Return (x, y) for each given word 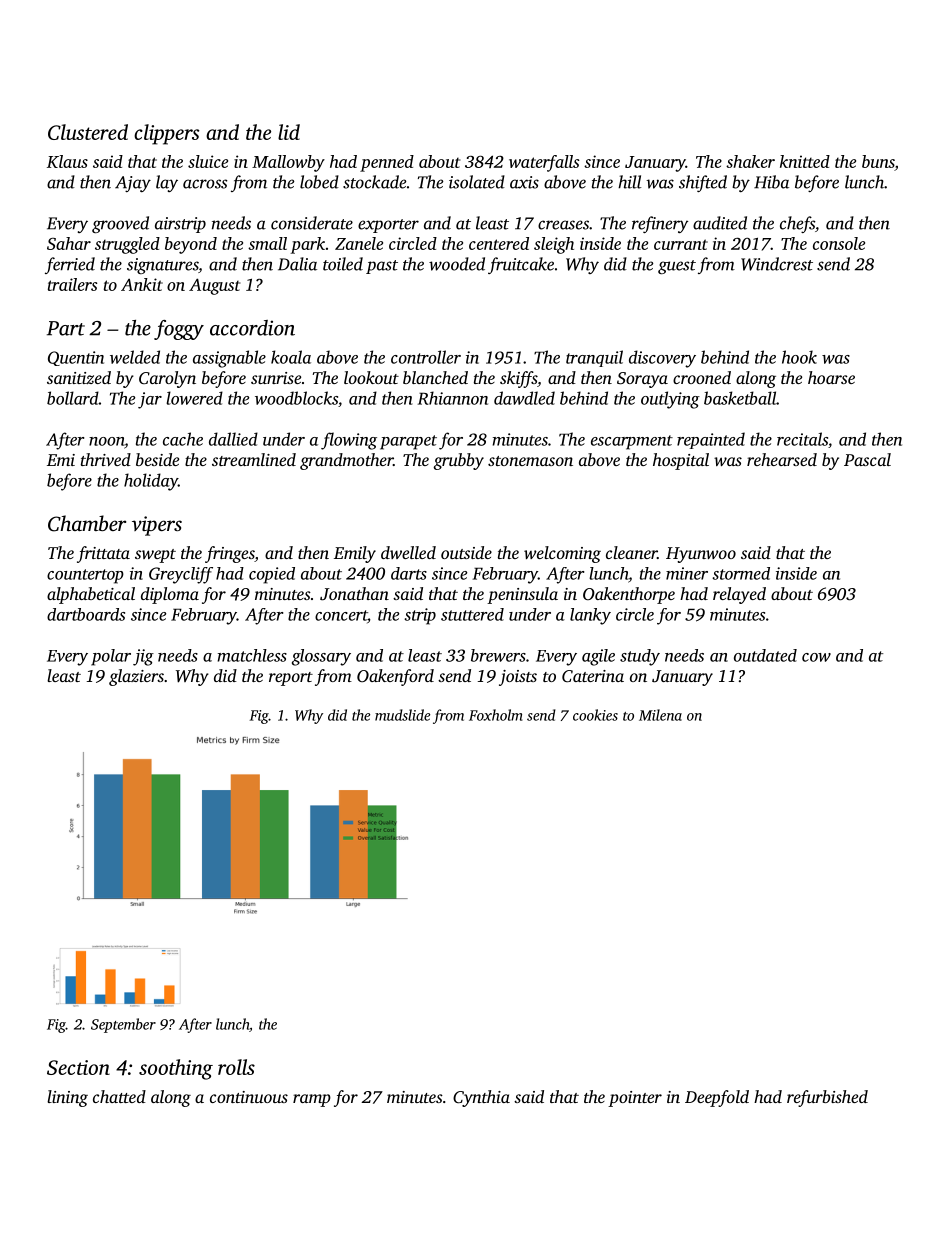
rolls (236, 1067)
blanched (435, 377)
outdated (765, 655)
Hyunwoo (701, 555)
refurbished (827, 1098)
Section (78, 1067)
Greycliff (181, 575)
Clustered (88, 132)
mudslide (402, 715)
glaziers (136, 677)
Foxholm (496, 715)
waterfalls (544, 163)
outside (466, 552)
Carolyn (167, 379)
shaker (750, 161)
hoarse (831, 377)
